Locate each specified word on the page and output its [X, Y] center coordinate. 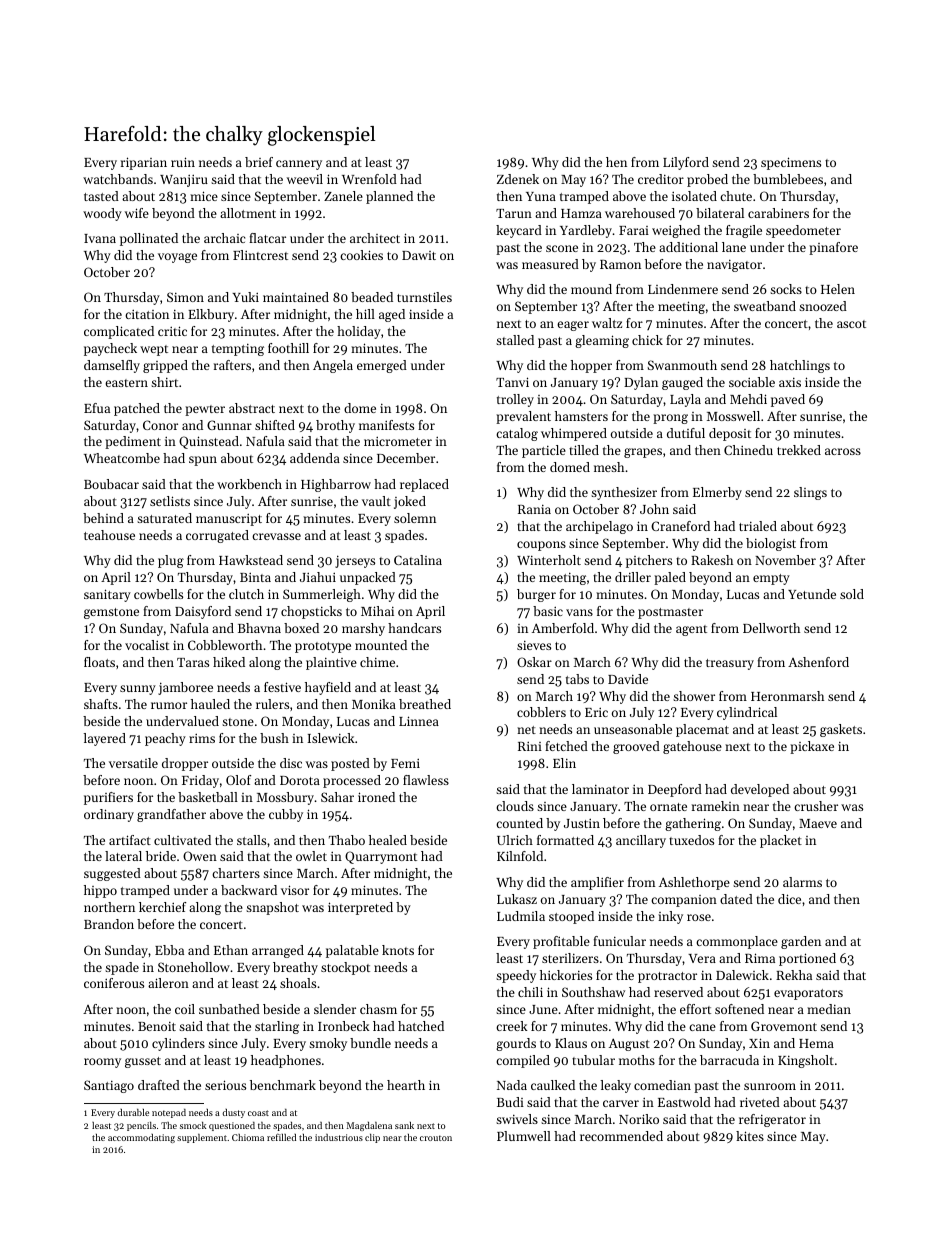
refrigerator [772, 1120]
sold [852, 594]
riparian [144, 163]
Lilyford [686, 163]
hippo [100, 891]
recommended [621, 1136]
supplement [202, 1138]
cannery [299, 165]
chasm [378, 1009]
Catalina [418, 560]
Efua [97, 408]
